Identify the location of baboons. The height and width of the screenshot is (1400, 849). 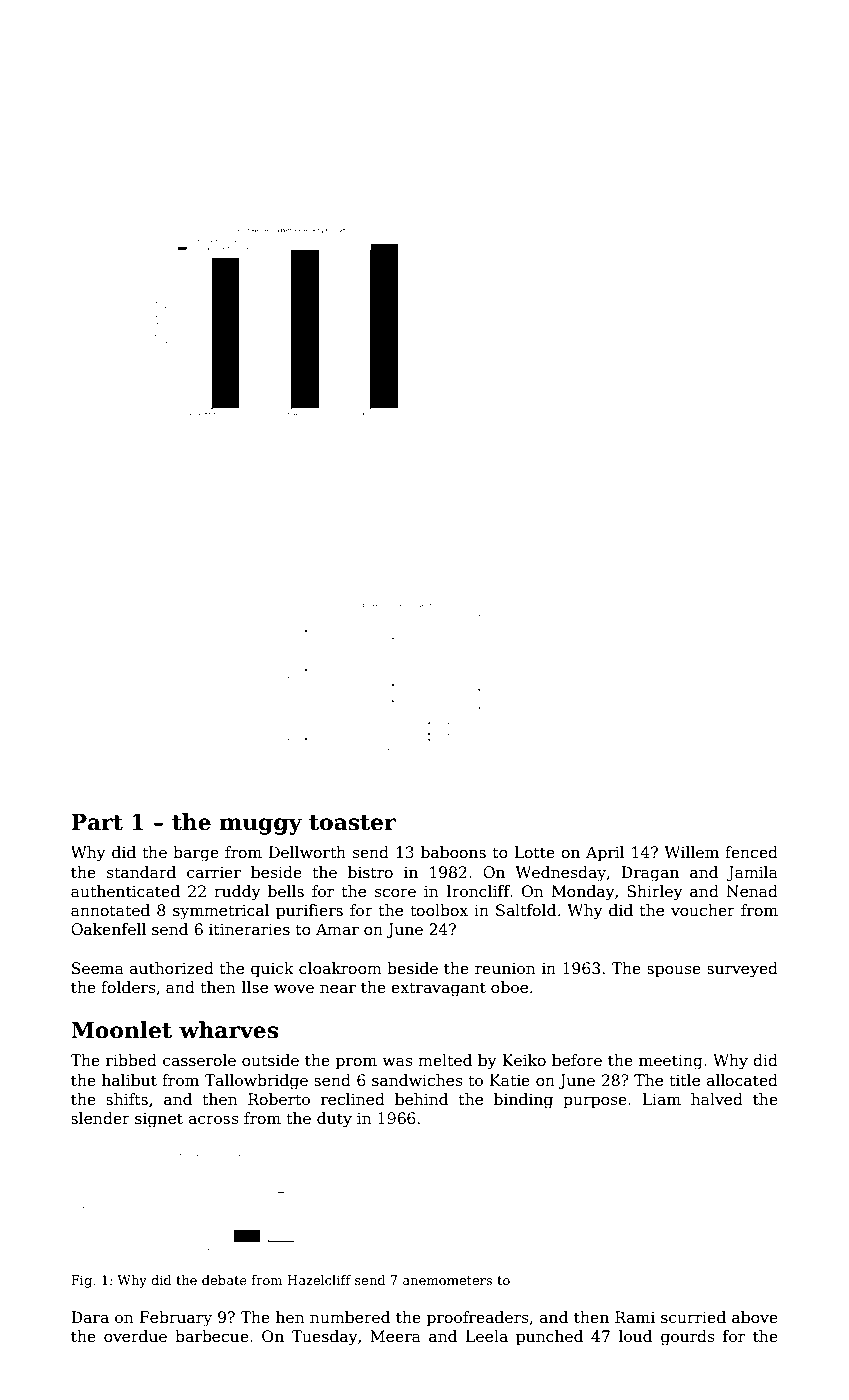
(453, 852).
